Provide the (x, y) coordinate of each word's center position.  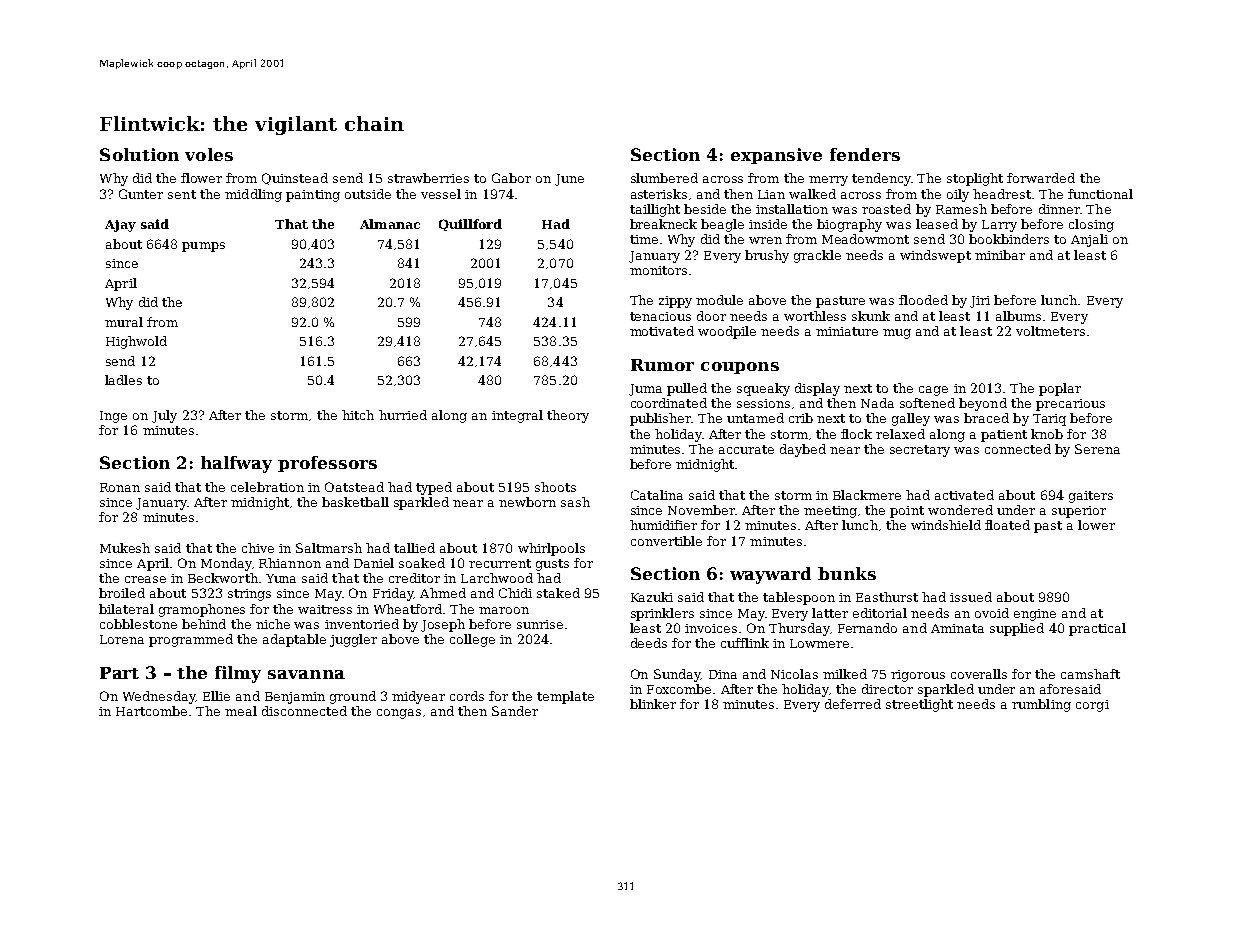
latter (830, 613)
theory (568, 416)
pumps (203, 247)
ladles (123, 380)
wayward (770, 575)
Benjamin (295, 698)
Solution (139, 154)
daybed (803, 450)
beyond (983, 404)
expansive (776, 156)
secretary (920, 451)
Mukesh (125, 548)
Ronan (120, 487)
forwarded (1041, 178)
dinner (1059, 209)
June (569, 180)
